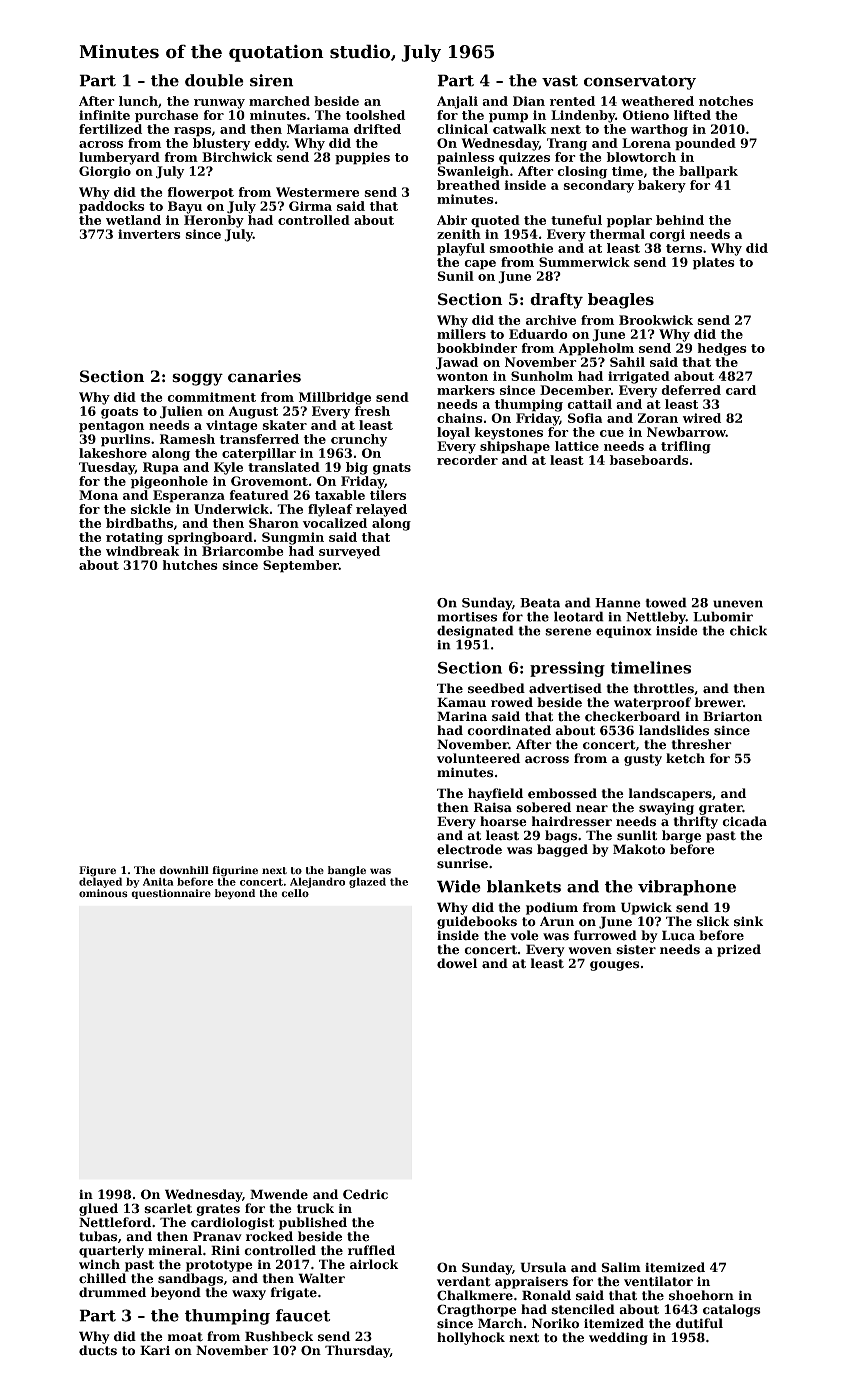 This image has width=849, height=1400. Describe the element at coordinates (457, 963) in the image. I see `dowel` at that location.
